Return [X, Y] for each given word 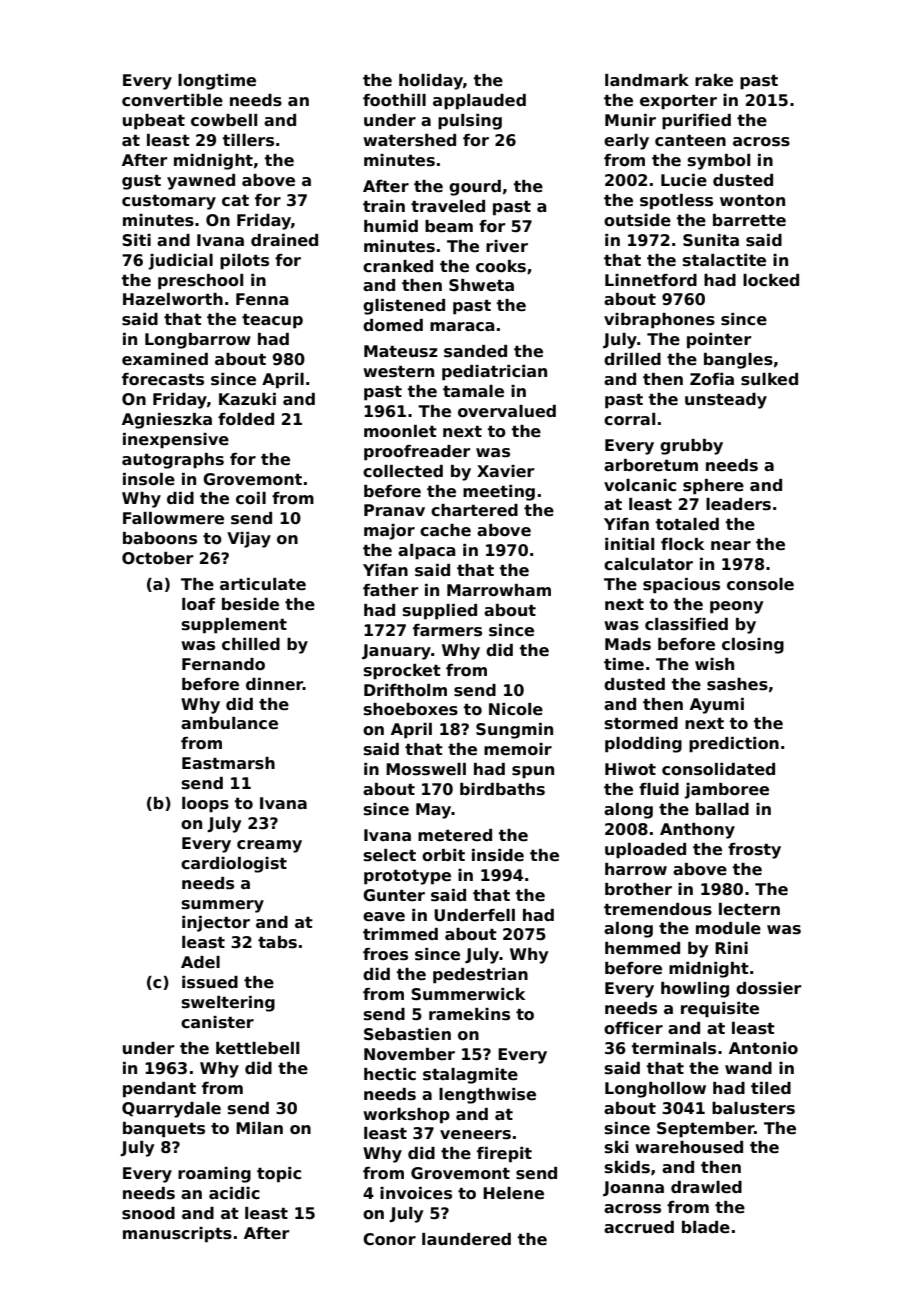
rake [714, 80]
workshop [406, 1116]
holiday [431, 82]
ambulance [229, 723]
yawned [201, 182]
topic [279, 1175]
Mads [628, 644]
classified [686, 624]
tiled [771, 1088]
